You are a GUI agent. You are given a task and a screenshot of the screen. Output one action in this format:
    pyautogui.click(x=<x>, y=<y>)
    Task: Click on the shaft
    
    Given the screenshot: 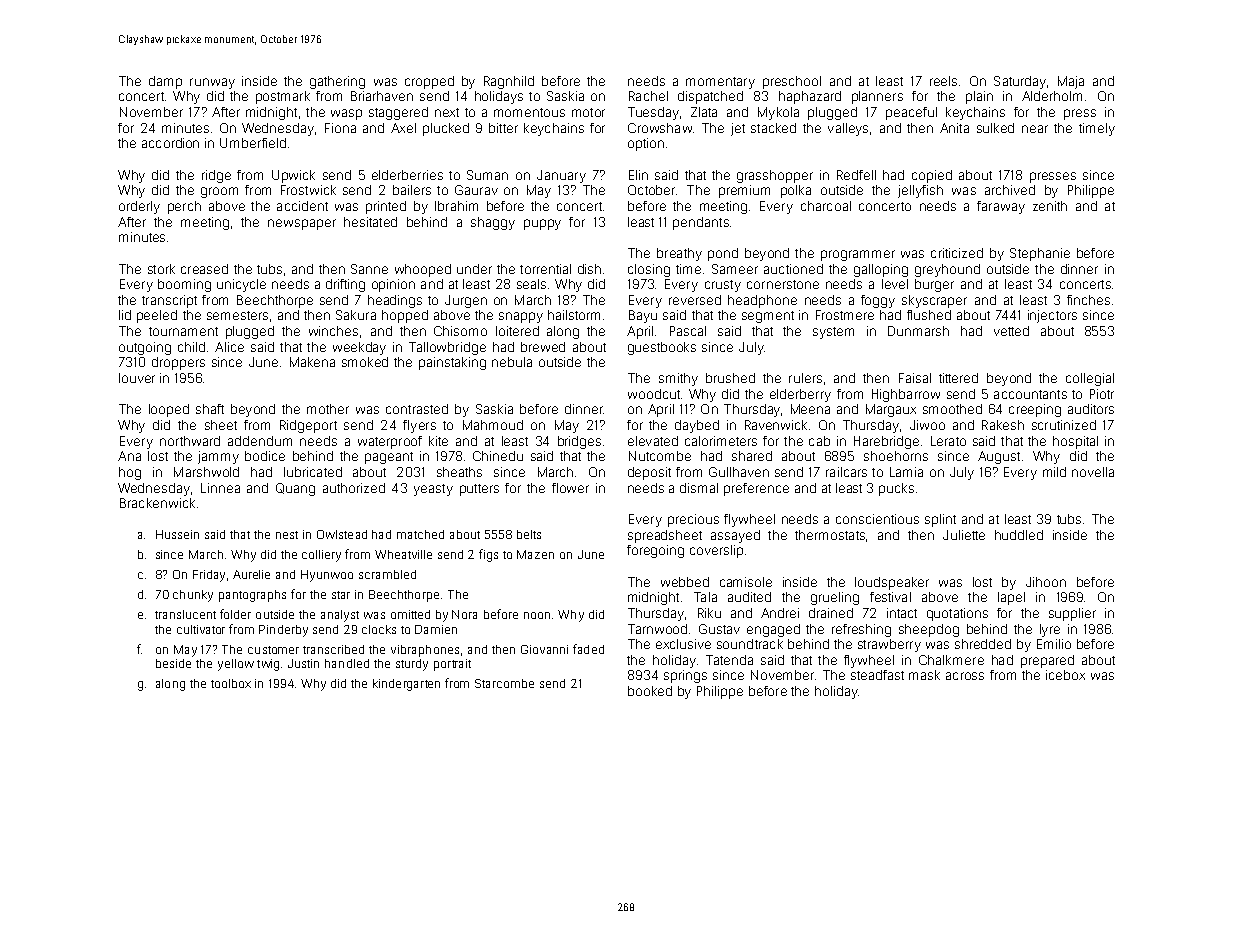 What is the action you would take?
    pyautogui.click(x=210, y=409)
